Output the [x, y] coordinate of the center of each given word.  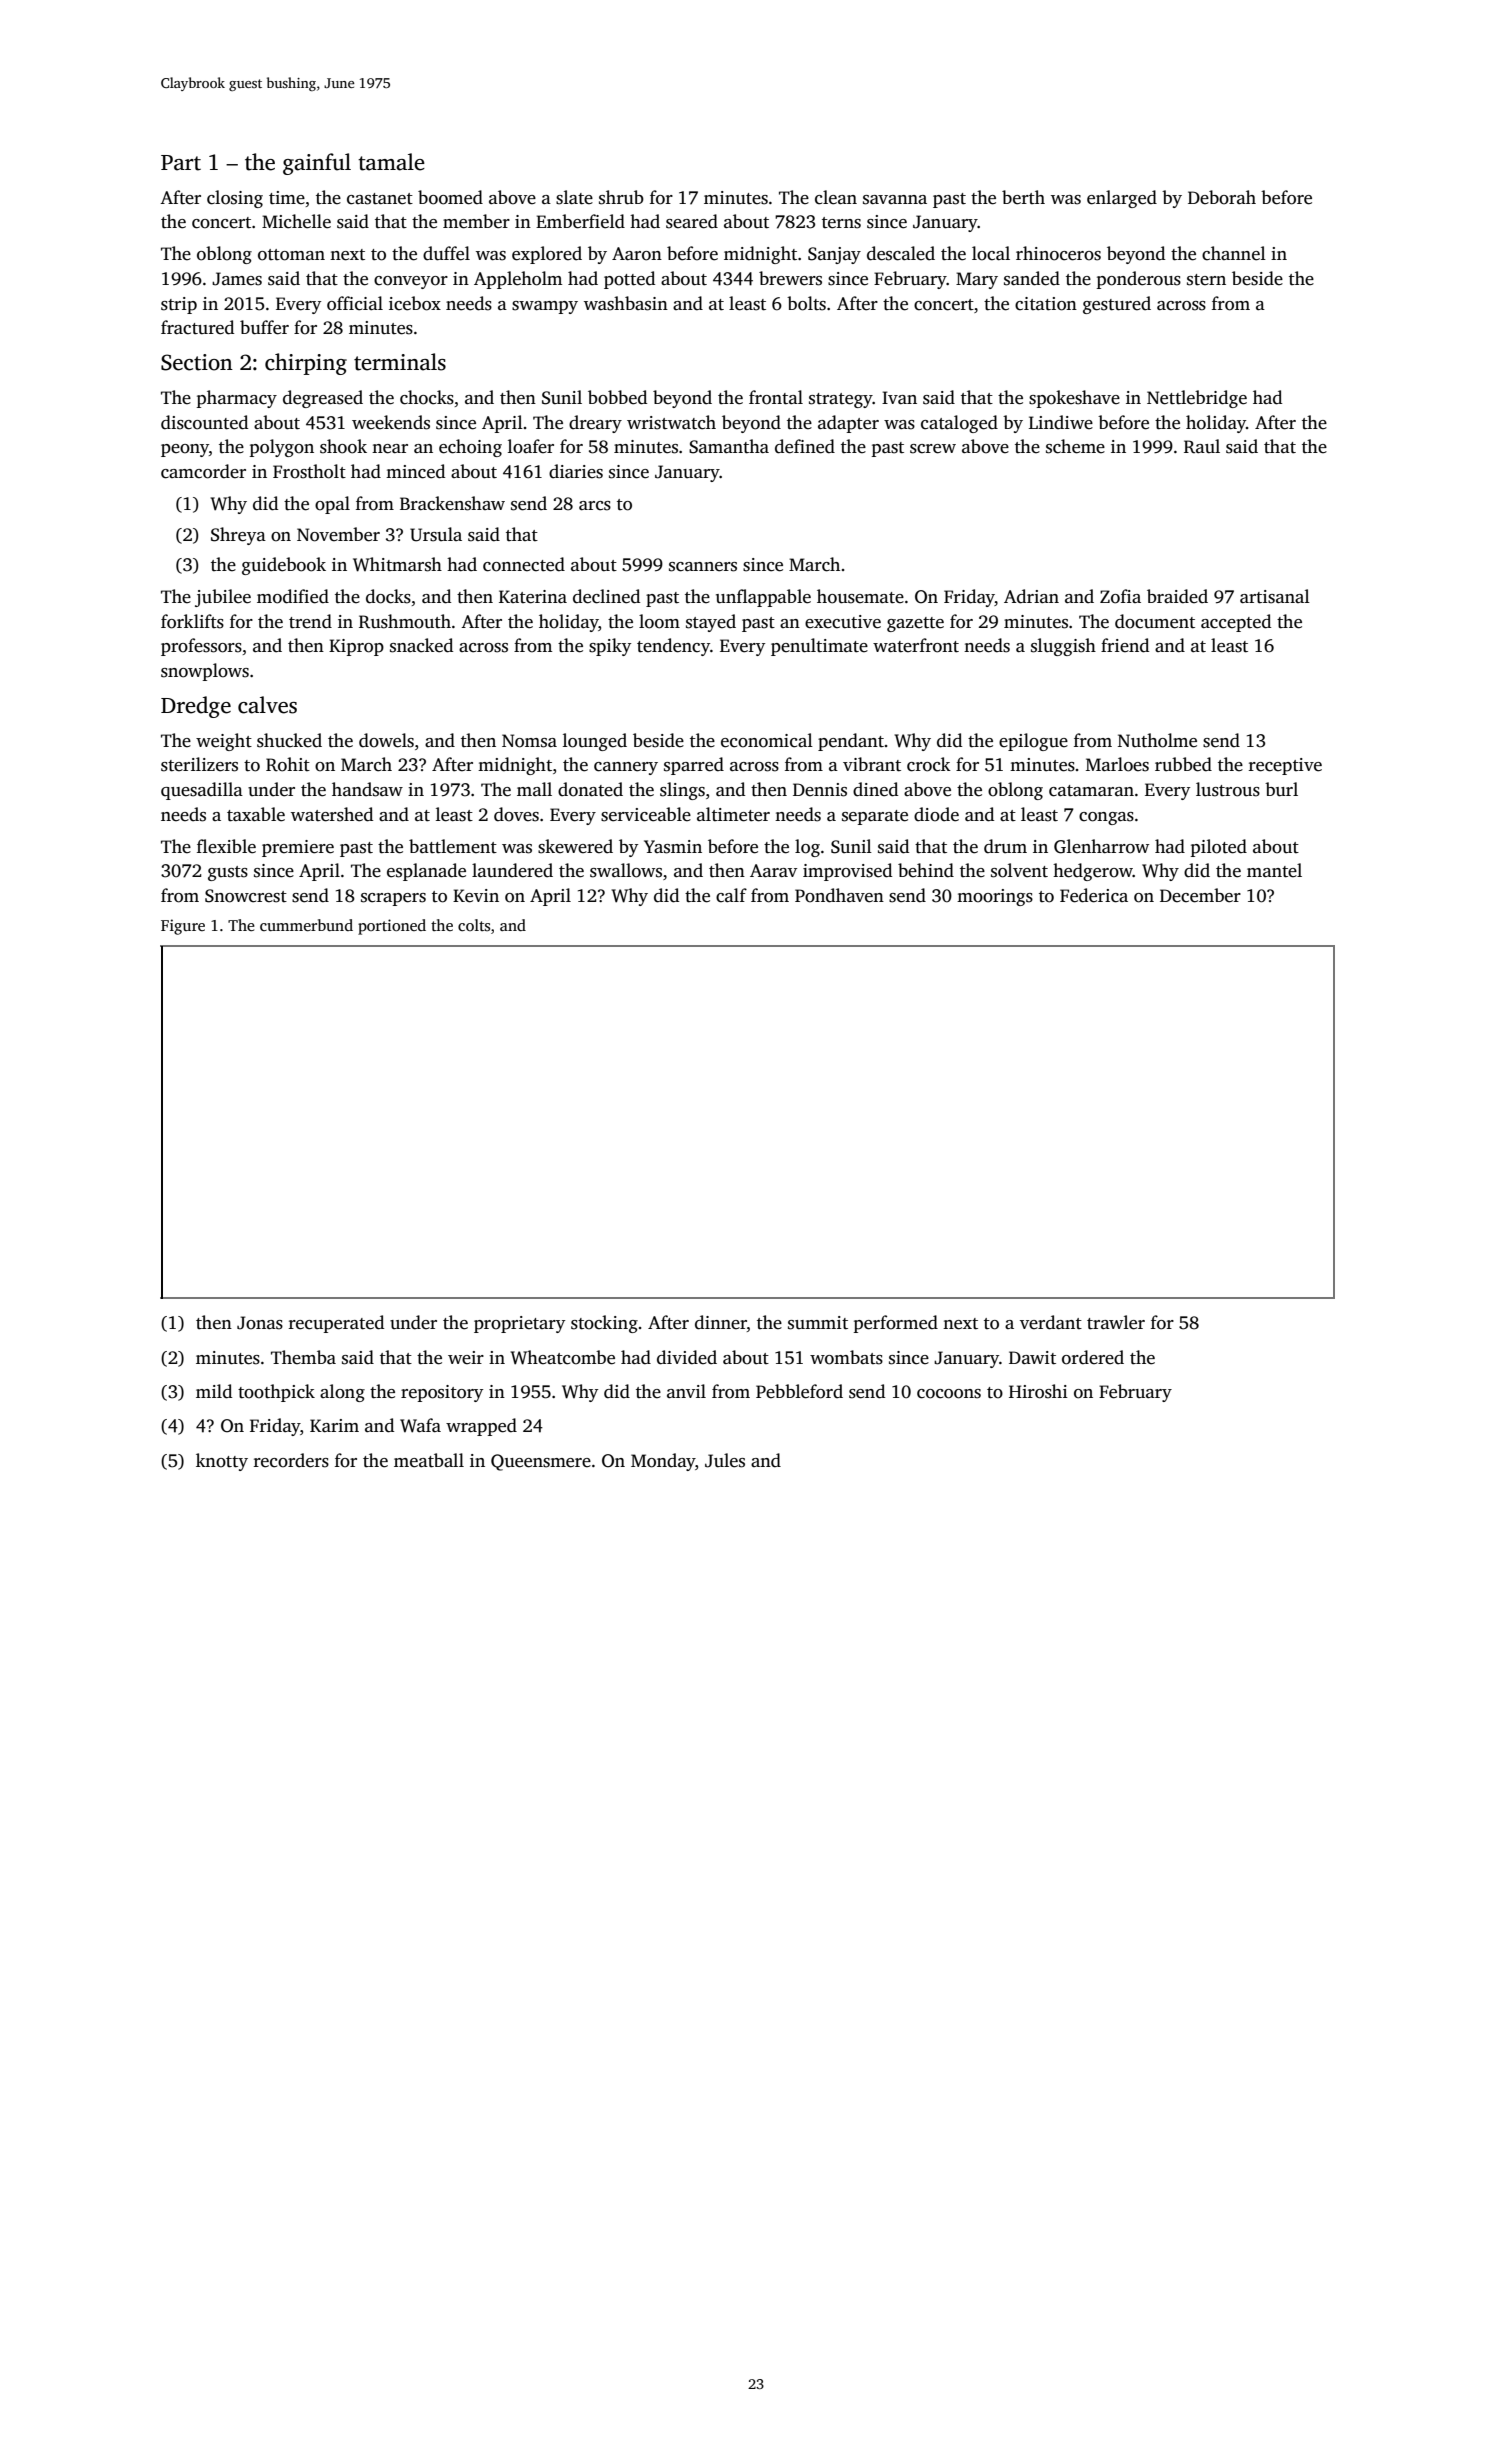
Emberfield [580, 221]
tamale [391, 162]
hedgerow [1093, 872]
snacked [421, 645]
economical [767, 740]
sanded [1032, 278]
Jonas [260, 1323]
